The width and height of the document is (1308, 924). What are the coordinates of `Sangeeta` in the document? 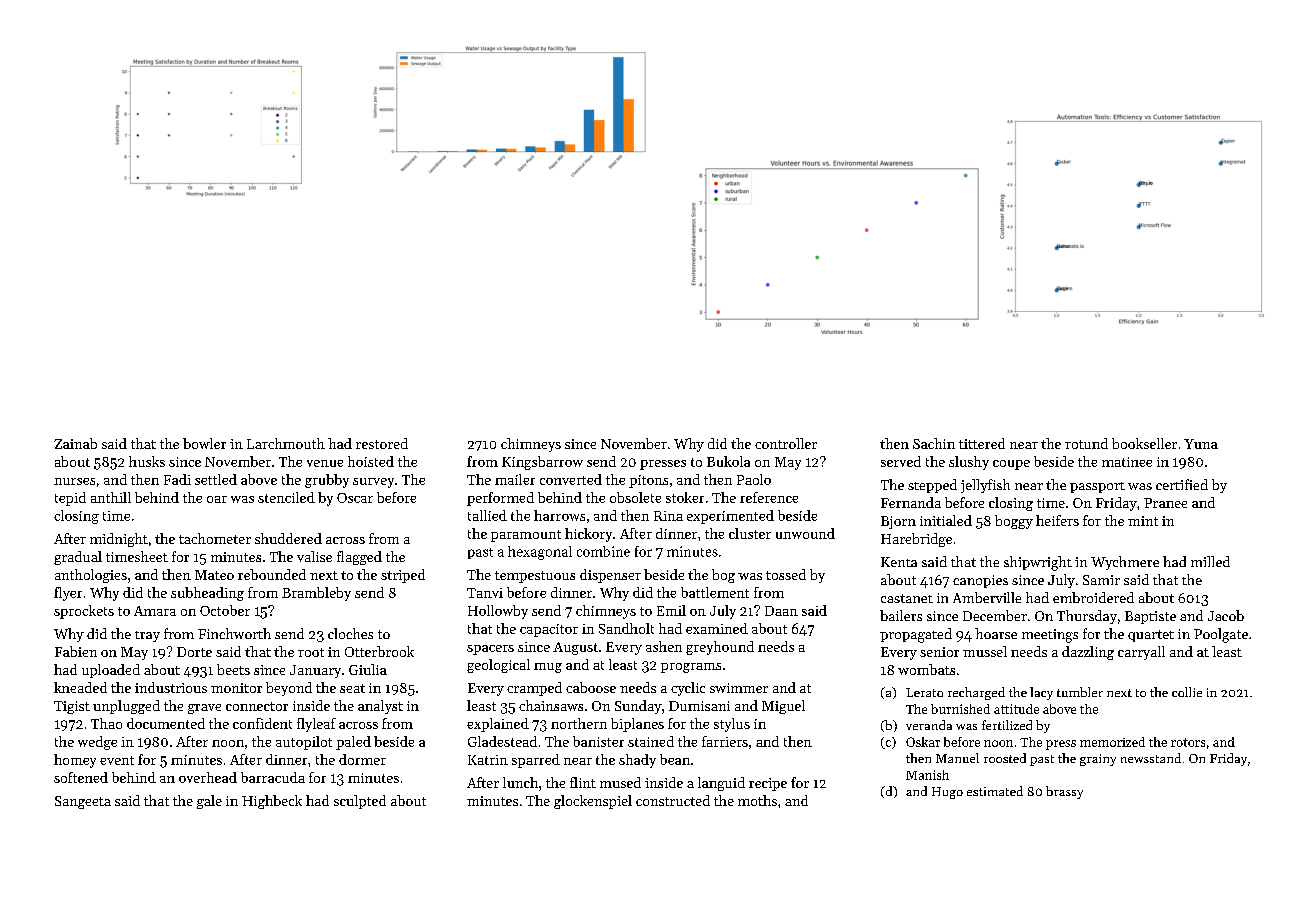 It's located at (83, 802).
